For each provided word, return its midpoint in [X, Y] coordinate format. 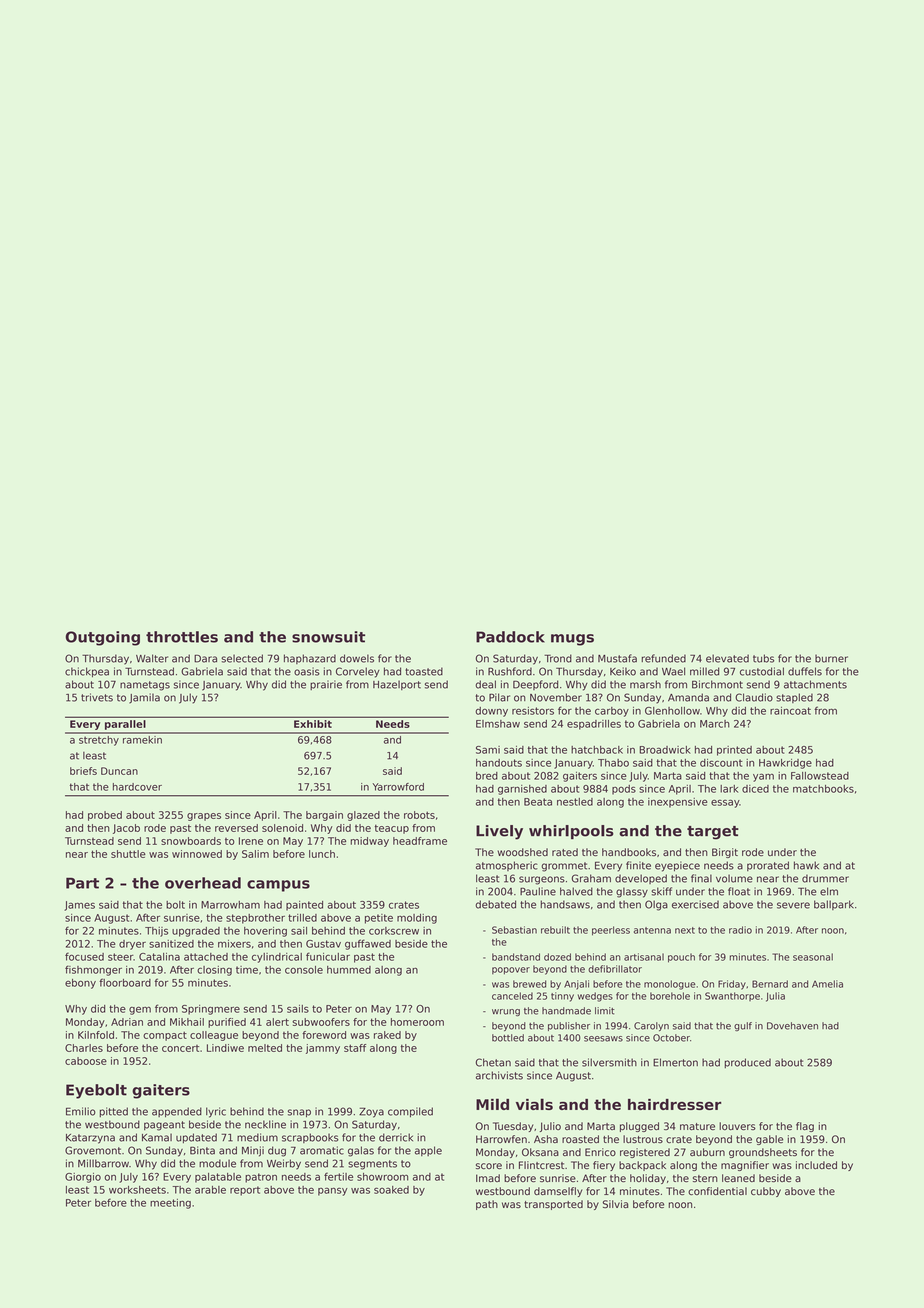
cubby [766, 1192]
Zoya [371, 1112]
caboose [86, 1061]
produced [747, 1063]
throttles [182, 637]
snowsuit [328, 637]
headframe [420, 841]
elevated [727, 658]
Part [82, 883]
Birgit [725, 853]
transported [553, 1205]
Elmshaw [498, 724]
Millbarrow [103, 1163]
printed [734, 751]
